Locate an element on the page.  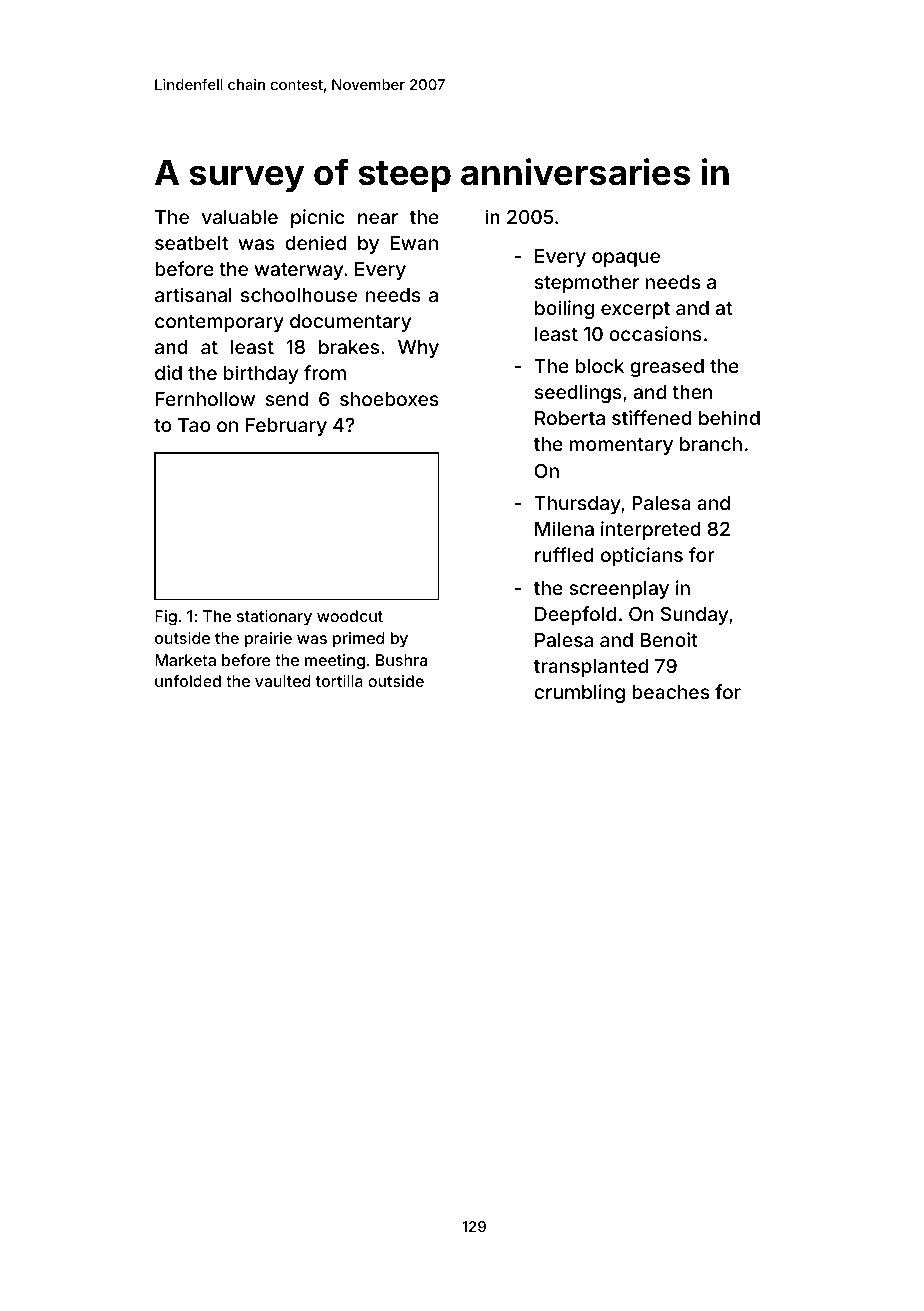
woodcut is located at coordinates (350, 616).
